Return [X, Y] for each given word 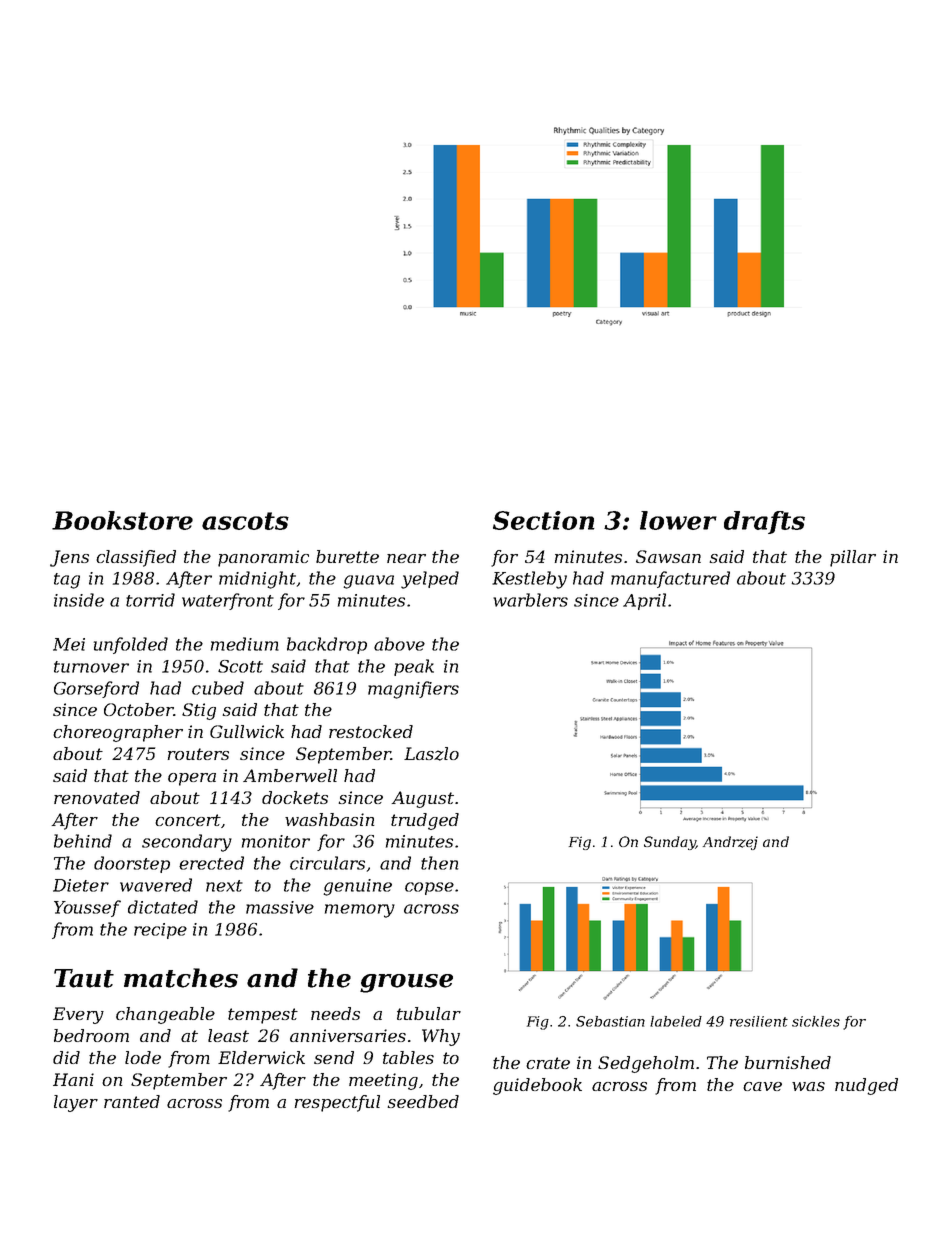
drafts [764, 522]
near [406, 558]
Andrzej [730, 843]
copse [429, 888]
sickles [816, 1021]
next [224, 886]
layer [76, 1103]
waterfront [228, 601]
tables [408, 1057]
